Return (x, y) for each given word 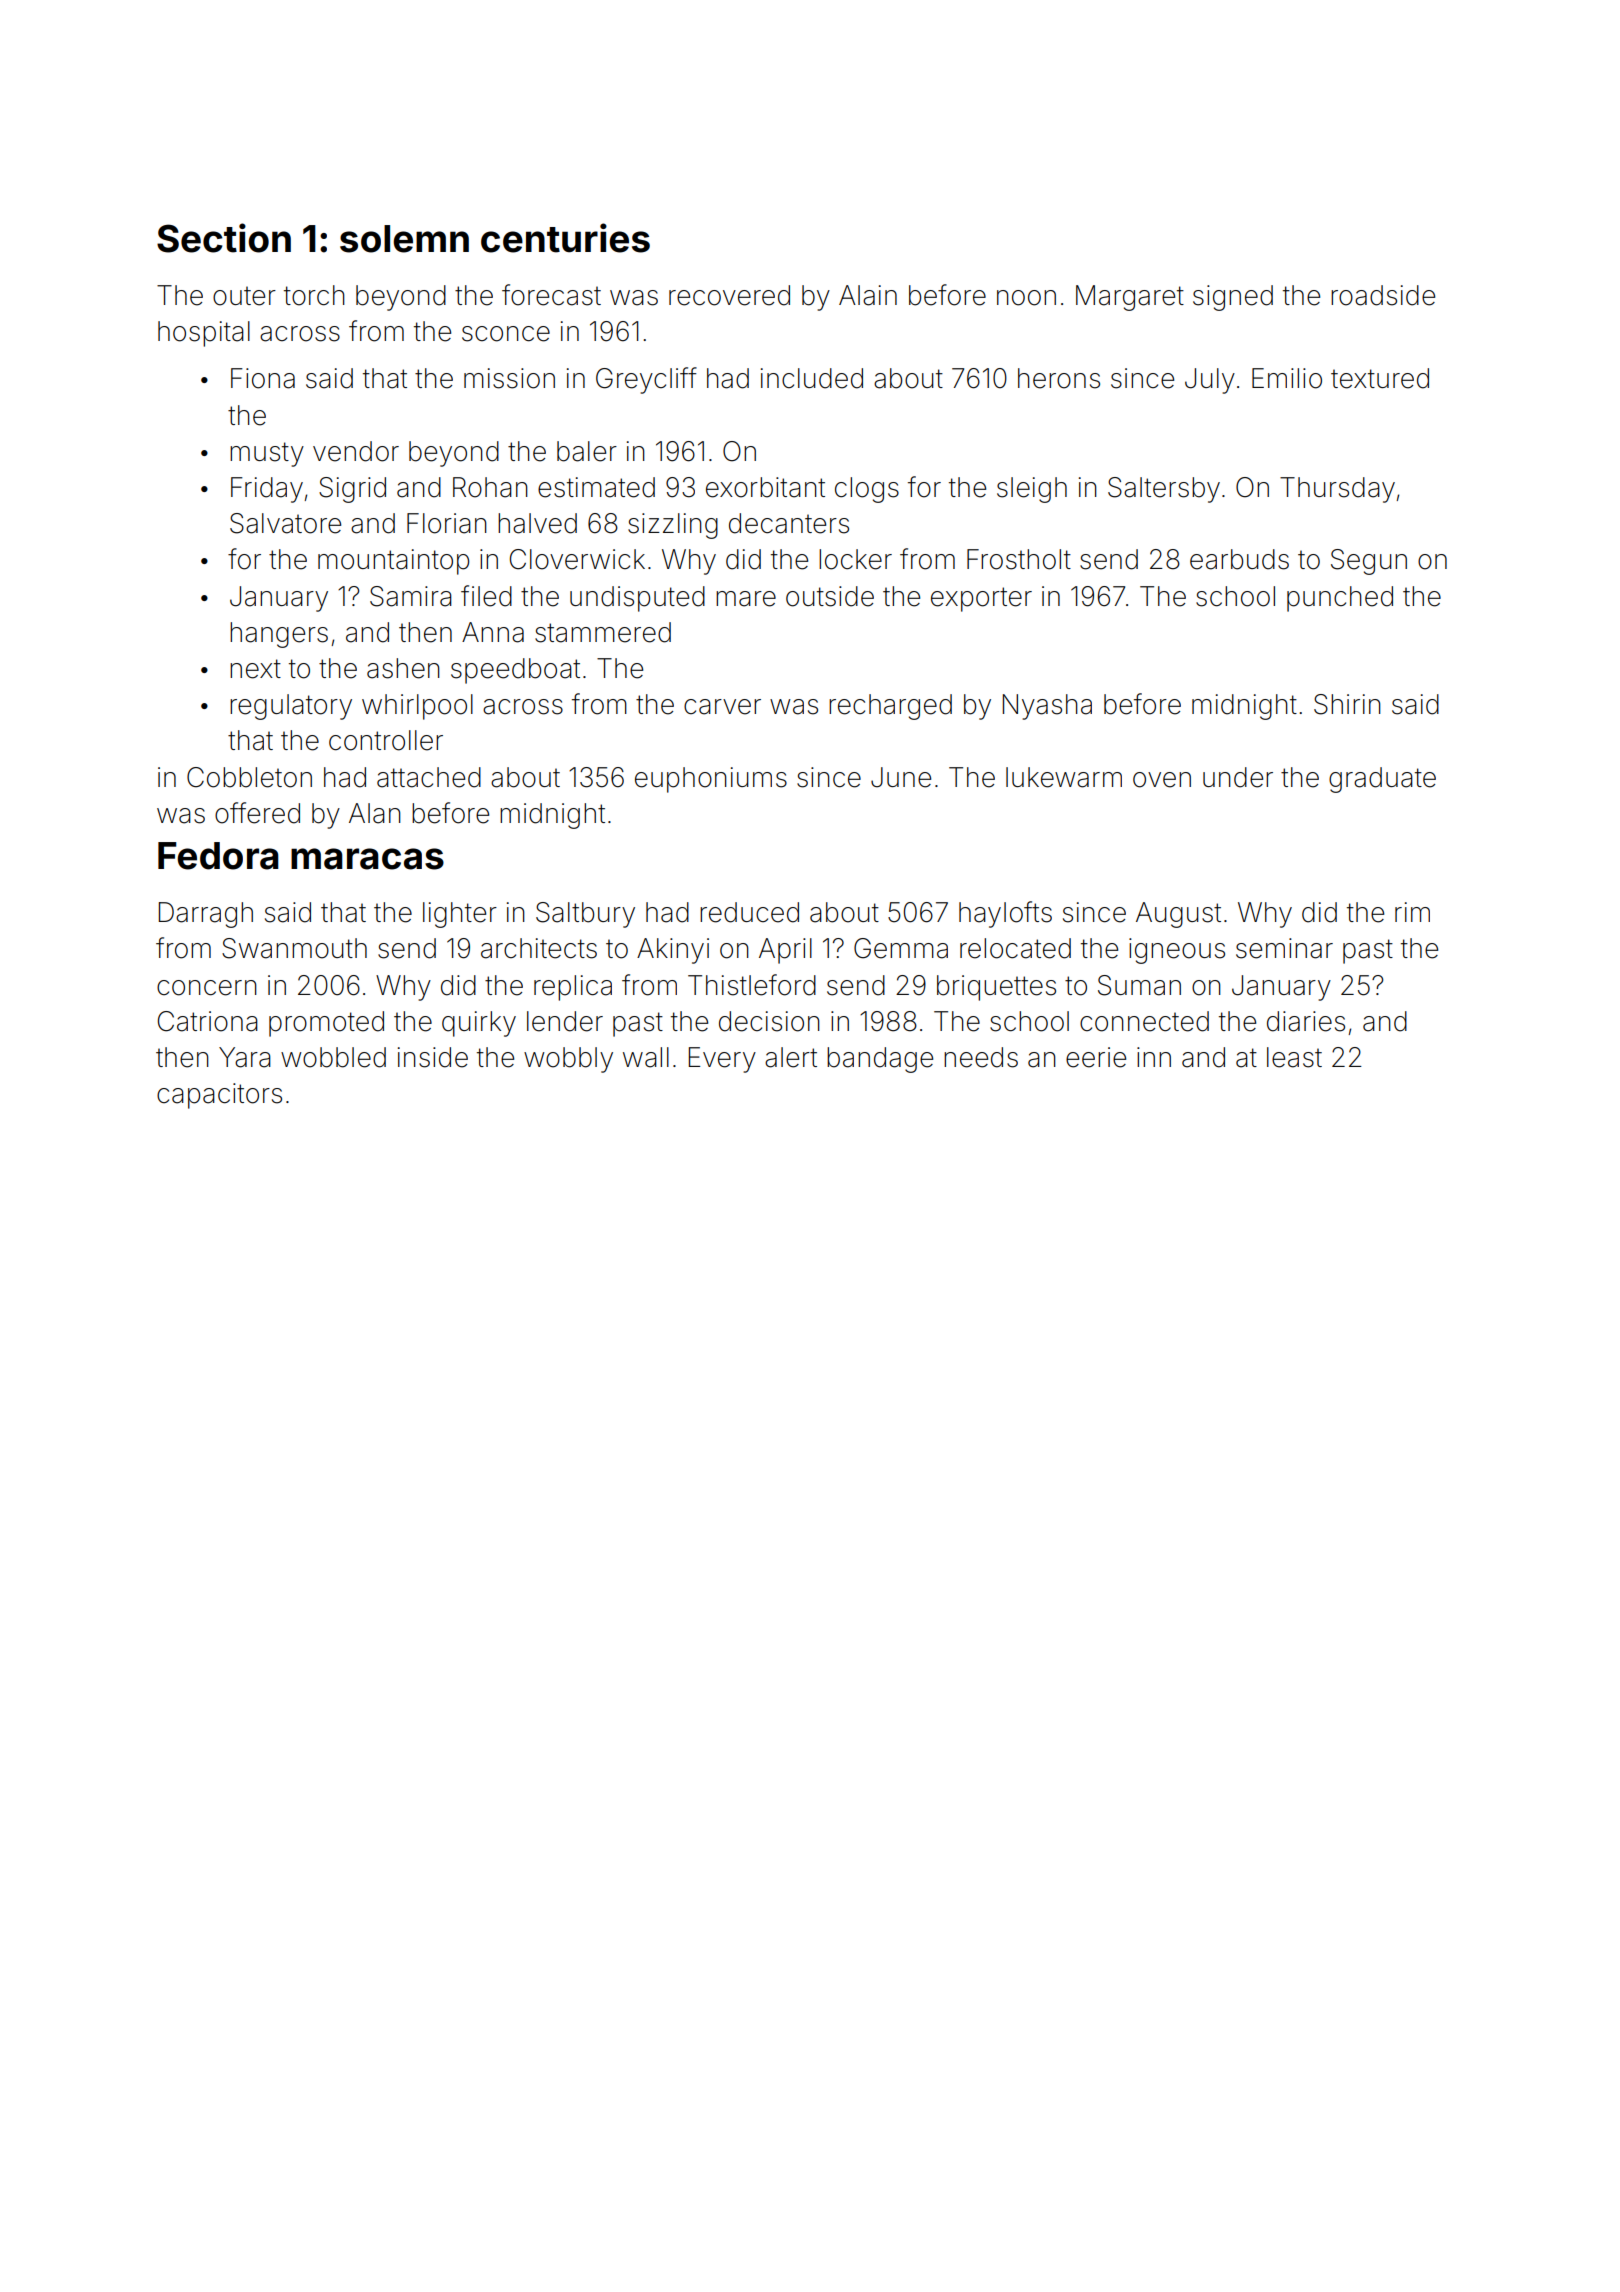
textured (1380, 378)
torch (314, 295)
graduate (1382, 780)
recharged (890, 707)
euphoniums (711, 780)
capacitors (219, 1096)
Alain (868, 295)
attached (429, 777)
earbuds (1239, 559)
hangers (279, 635)
